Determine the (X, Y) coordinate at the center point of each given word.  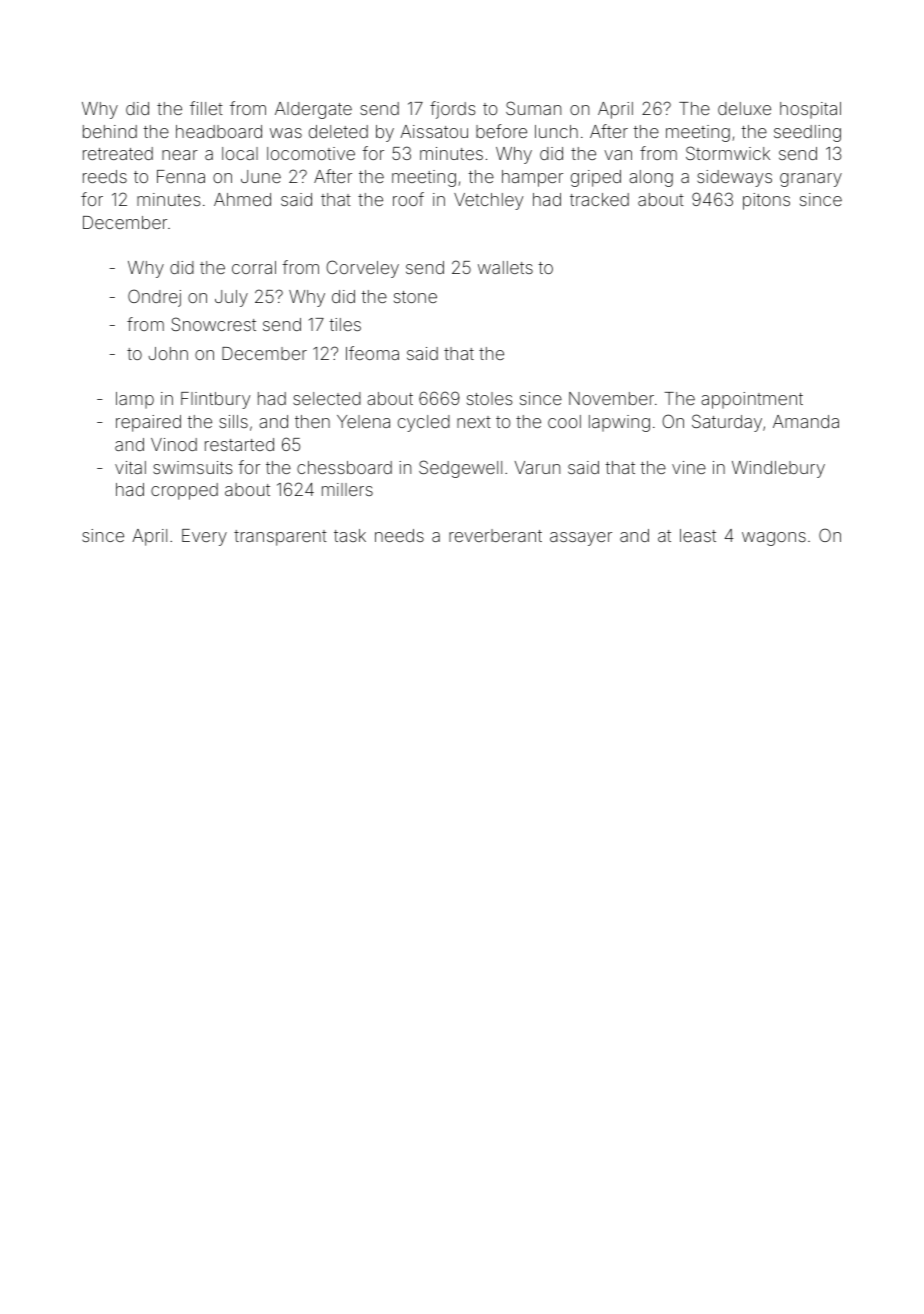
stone (415, 297)
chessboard (344, 467)
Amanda (806, 421)
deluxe (744, 108)
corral (254, 267)
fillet (206, 108)
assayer (581, 539)
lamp (135, 400)
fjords (453, 110)
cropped (184, 491)
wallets (505, 267)
